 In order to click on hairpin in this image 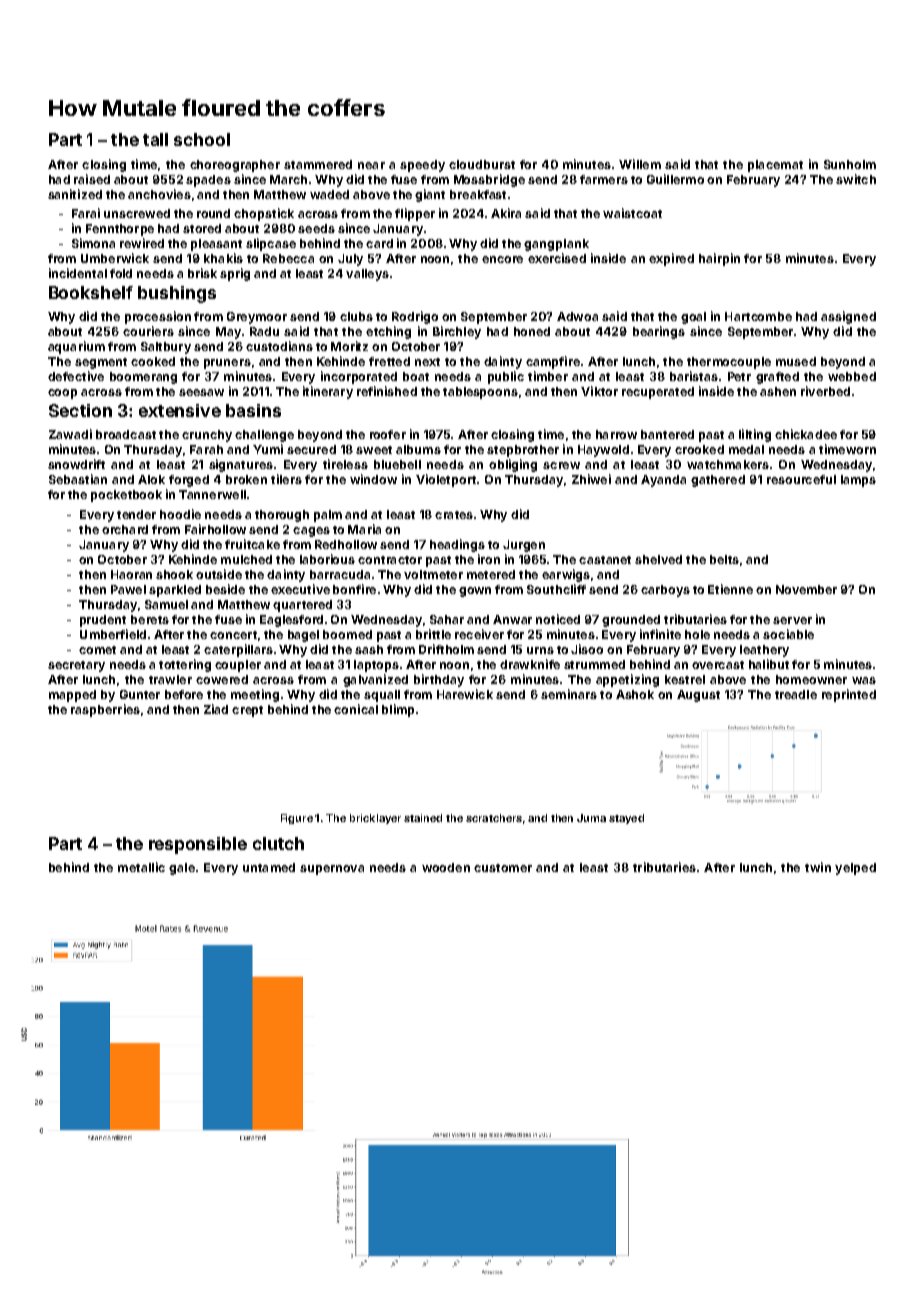, I will do `click(719, 259)`.
